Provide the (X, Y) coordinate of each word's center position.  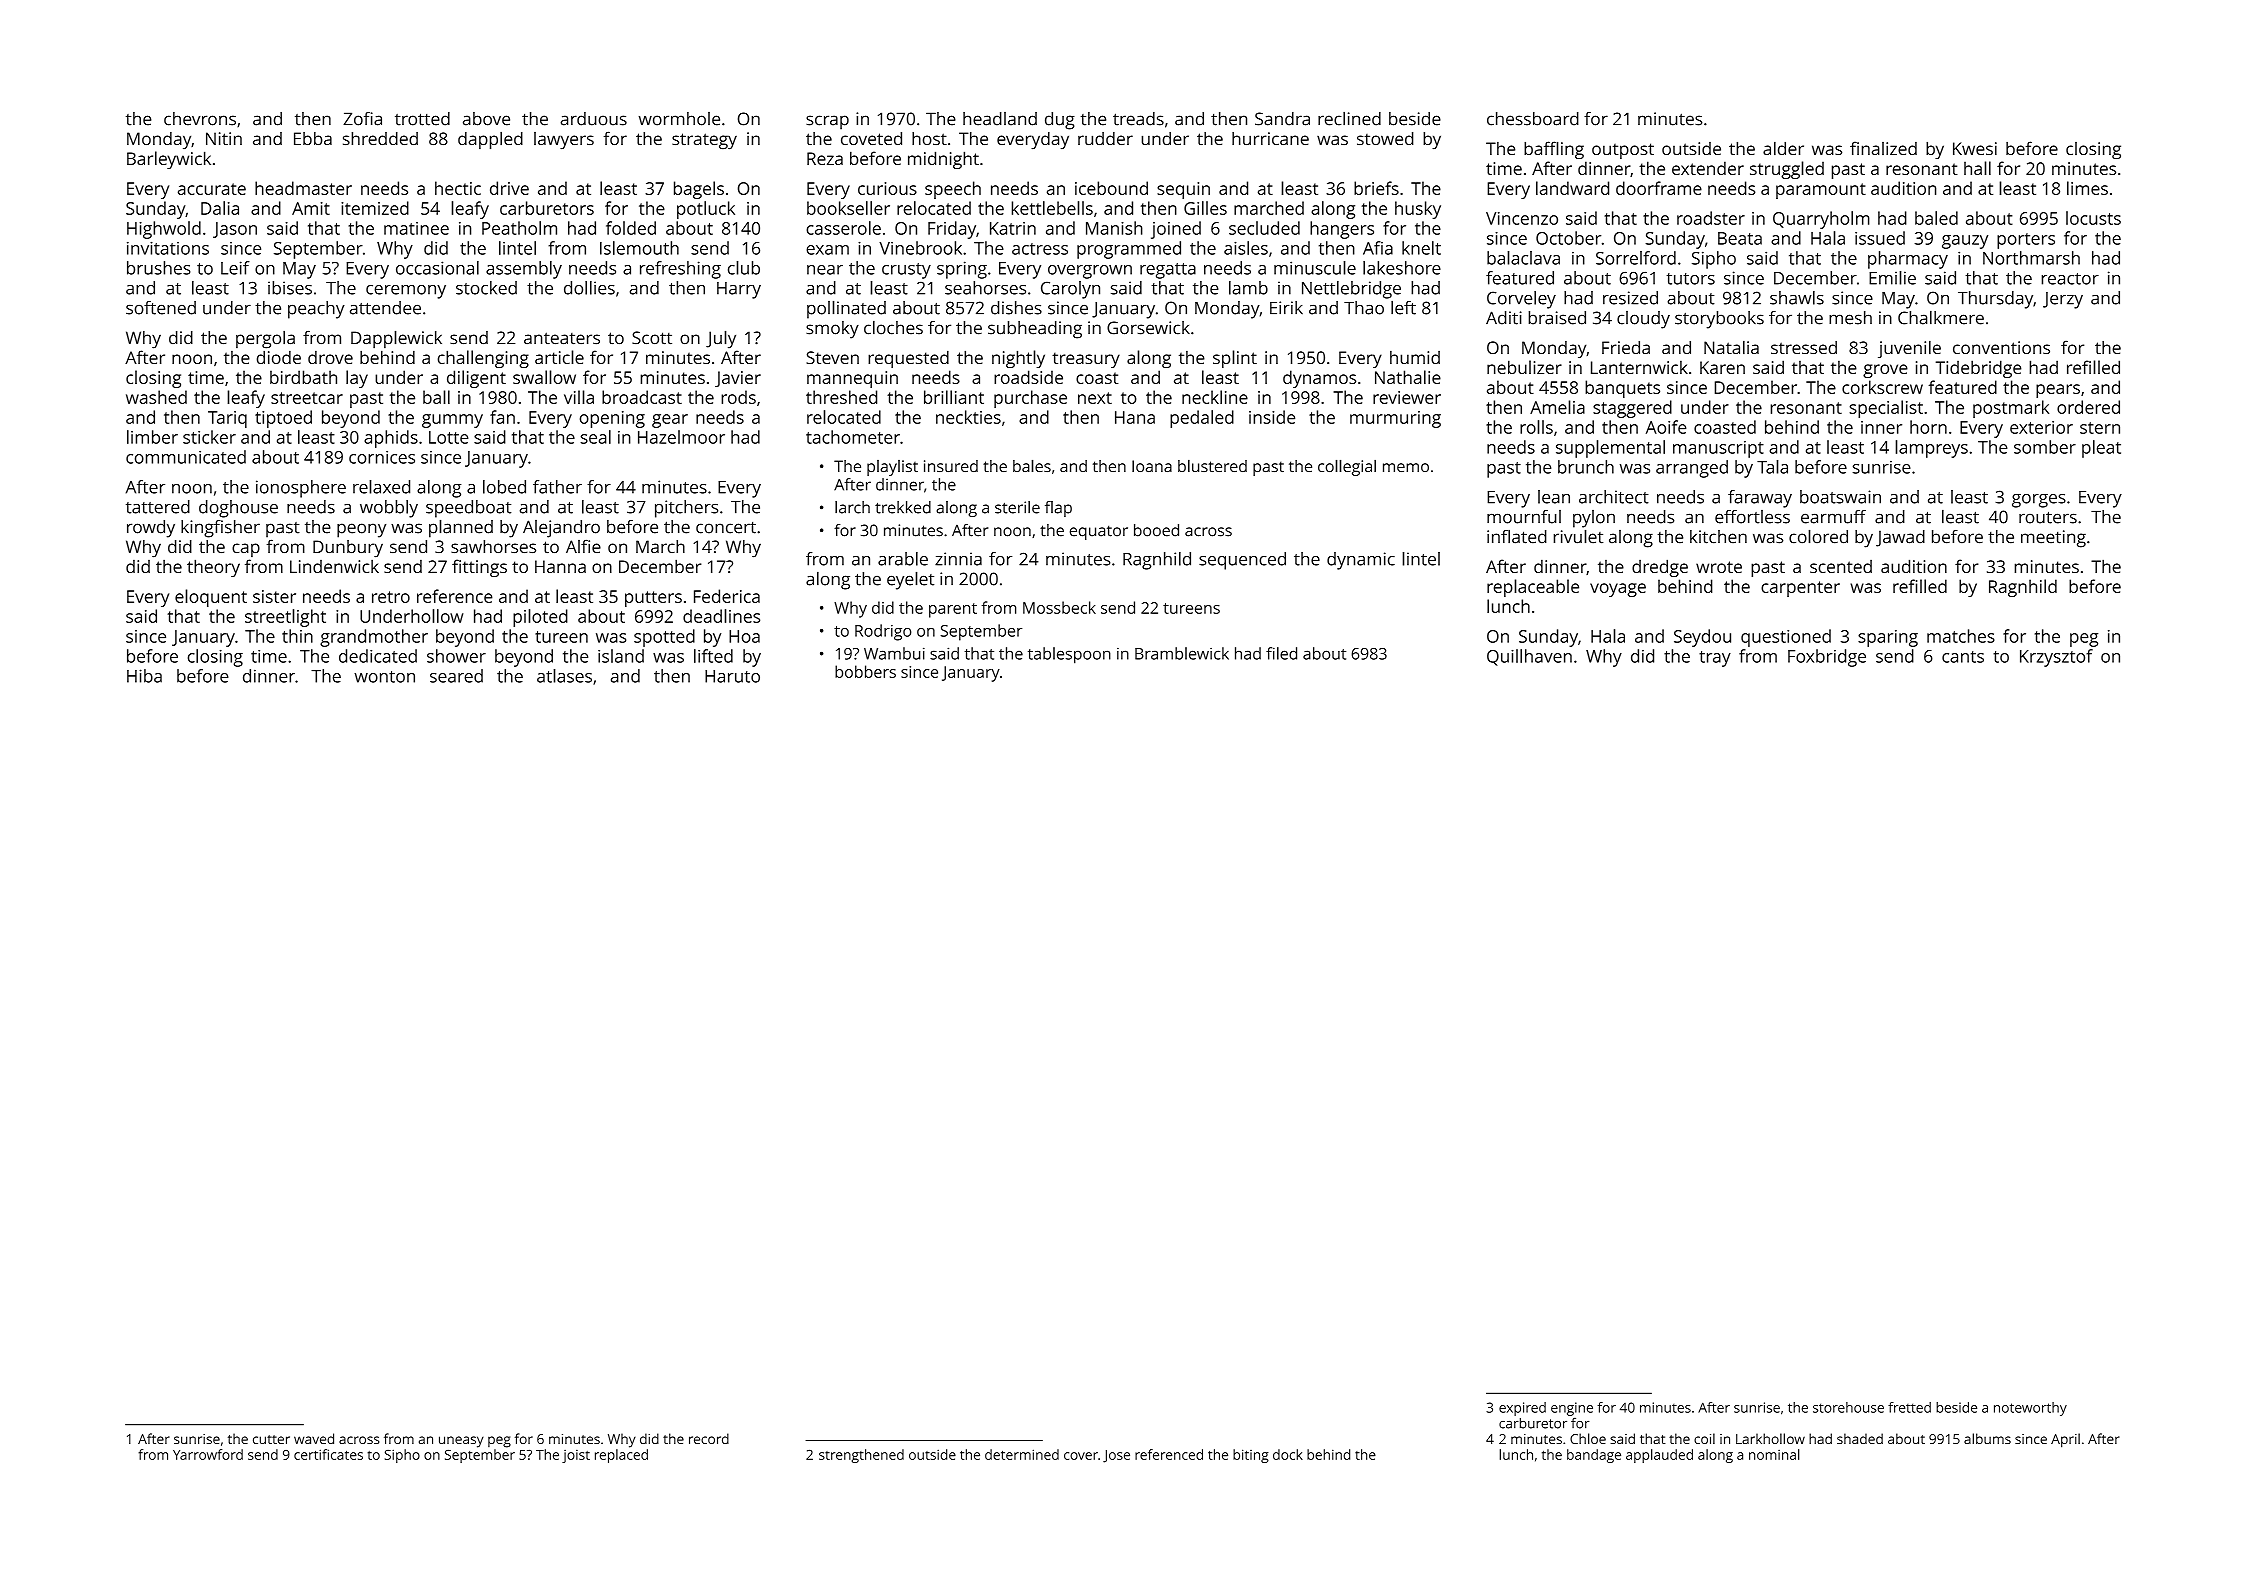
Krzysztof (2056, 658)
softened (161, 308)
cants (1963, 657)
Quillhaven (1529, 657)
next (1095, 398)
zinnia (958, 559)
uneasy (461, 1442)
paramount (1821, 191)
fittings (479, 568)
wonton (384, 677)
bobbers (865, 671)
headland (1000, 119)
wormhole (679, 119)
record (709, 1438)
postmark (2011, 409)
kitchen (1718, 537)
